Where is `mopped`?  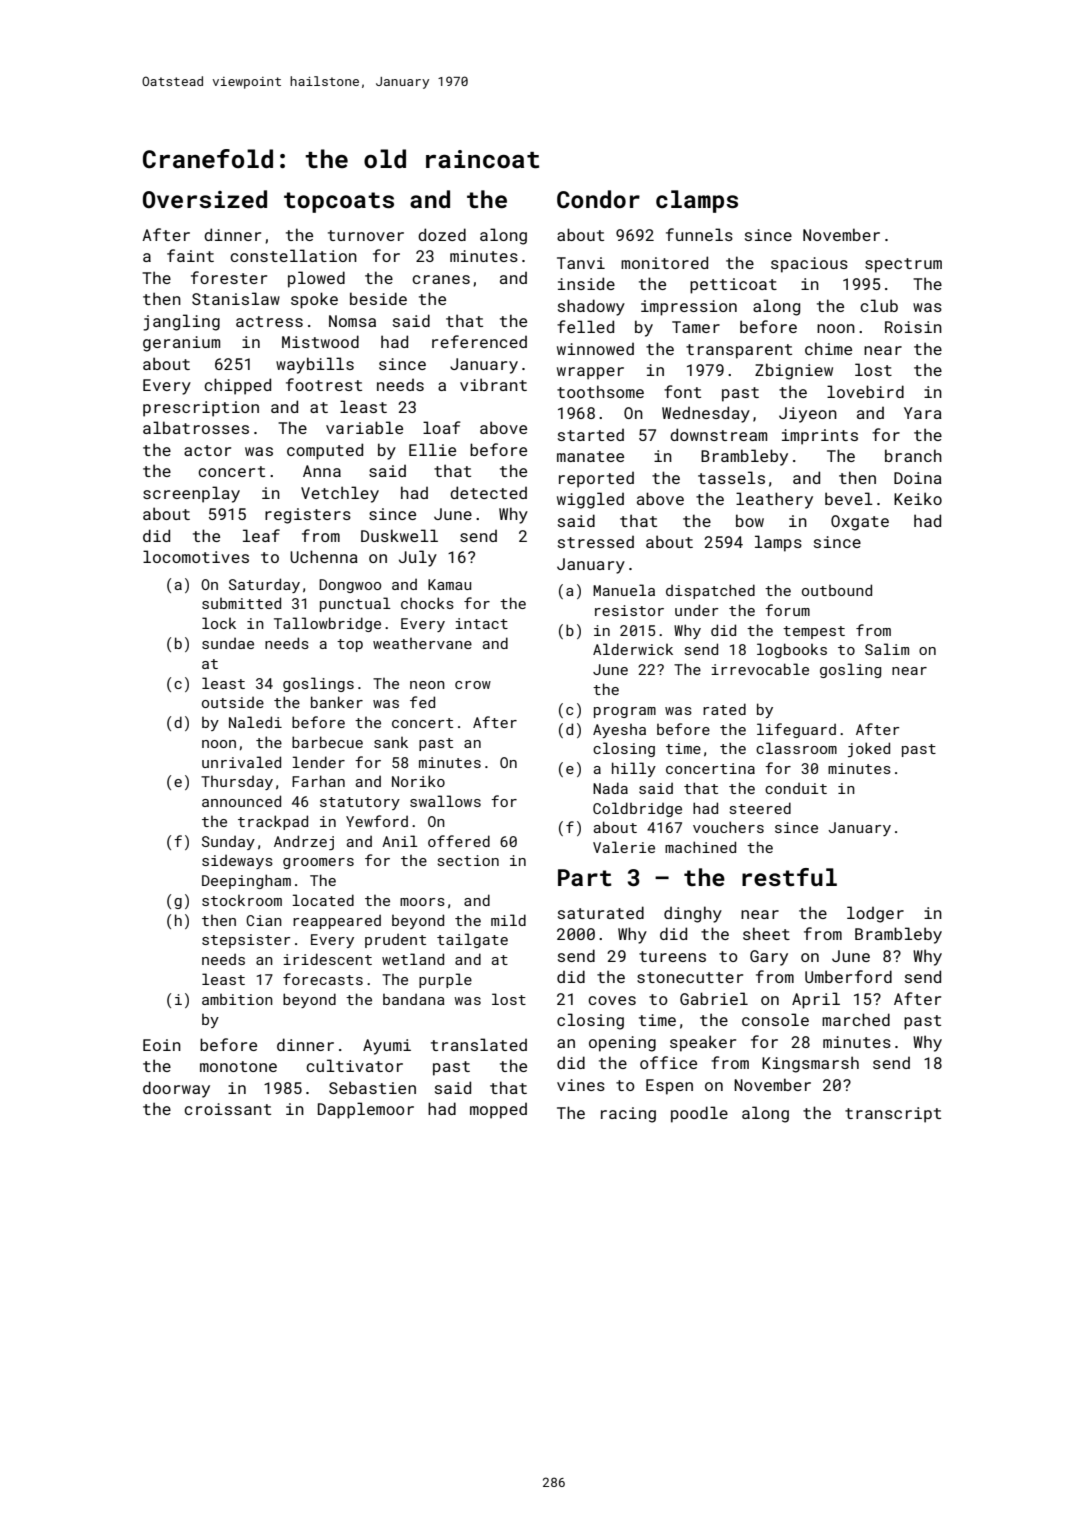 mopped is located at coordinates (498, 1111).
